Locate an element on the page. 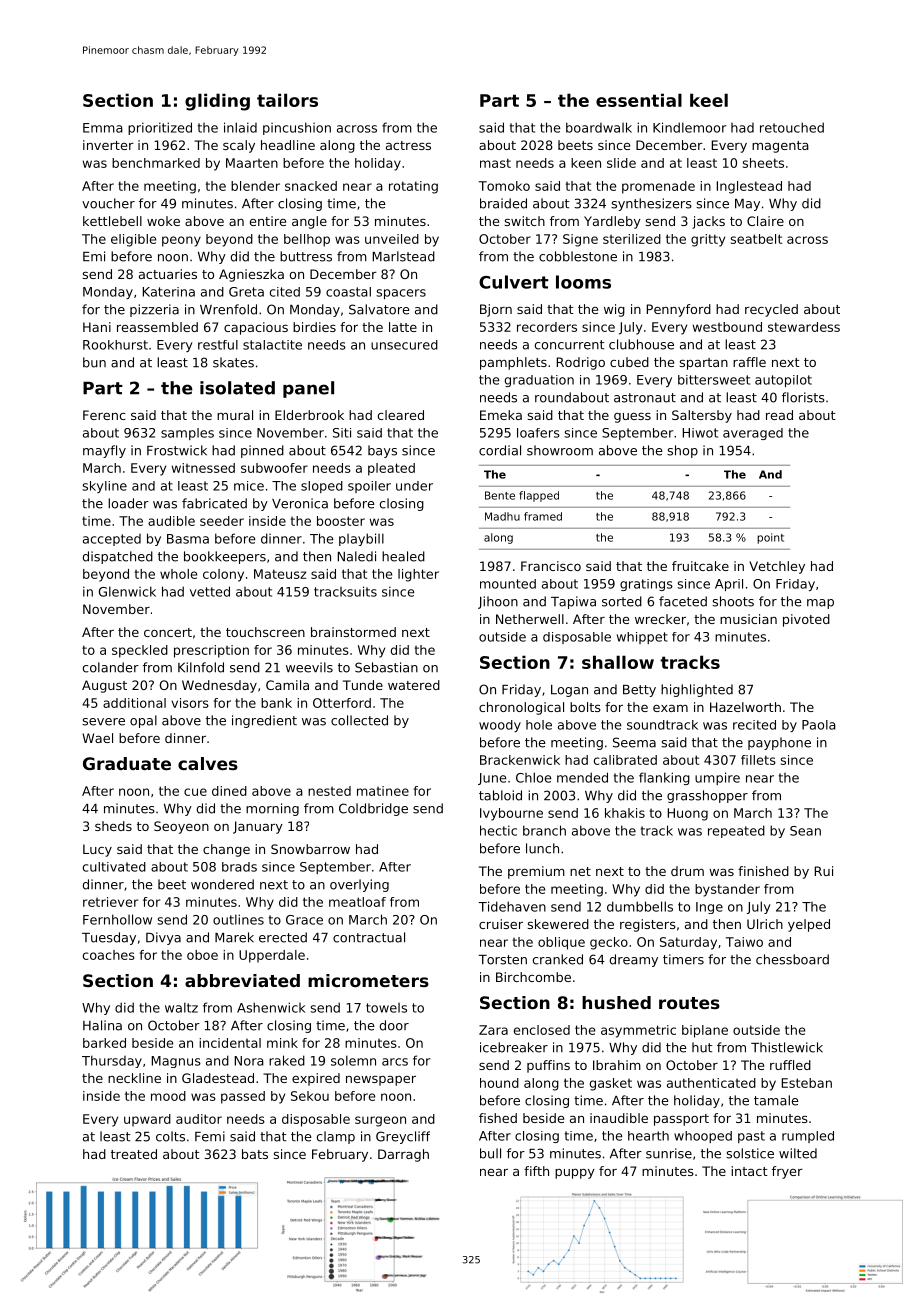 The image size is (924, 1314). cobblestone is located at coordinates (578, 256).
